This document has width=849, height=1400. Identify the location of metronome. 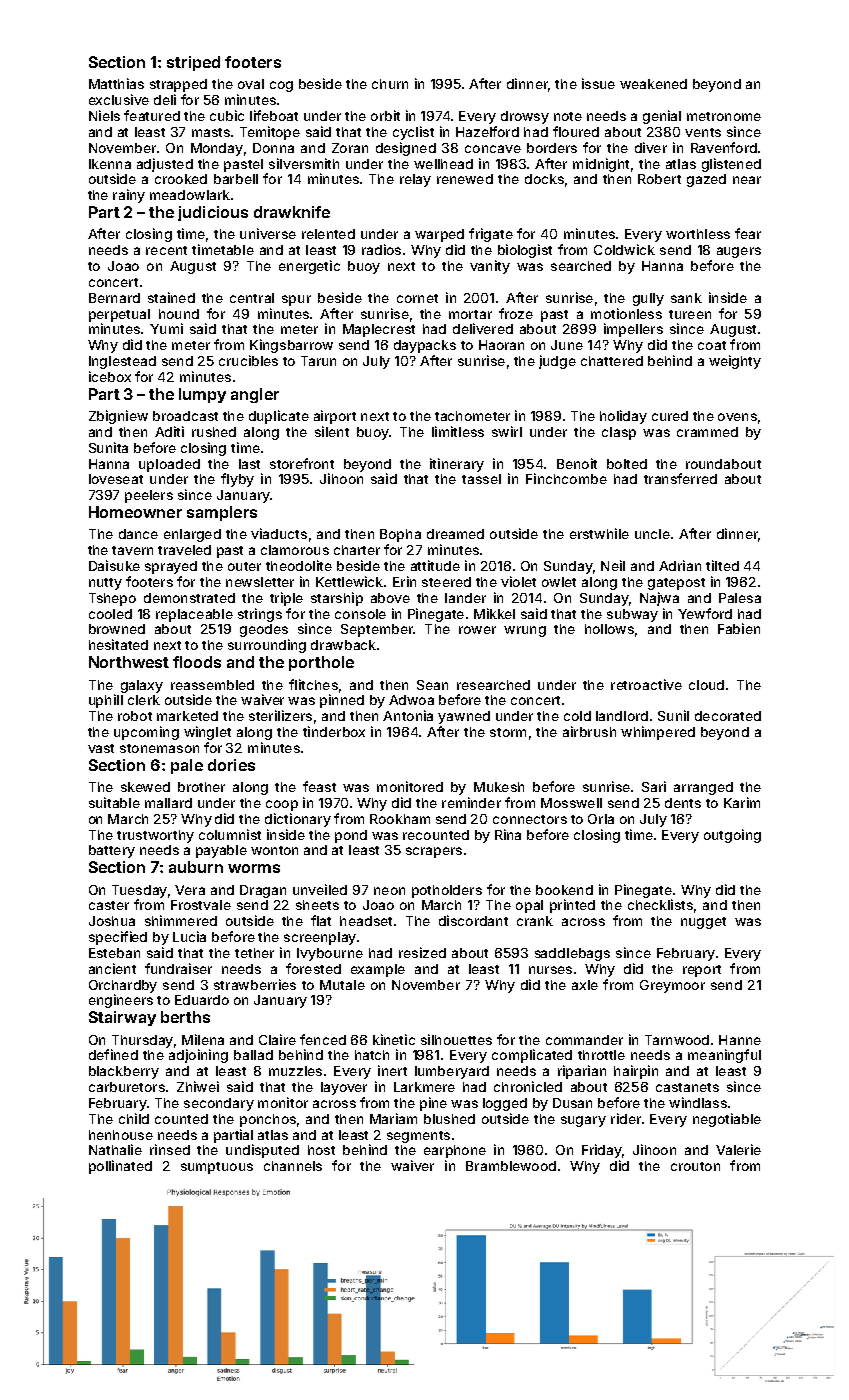
(724, 116).
